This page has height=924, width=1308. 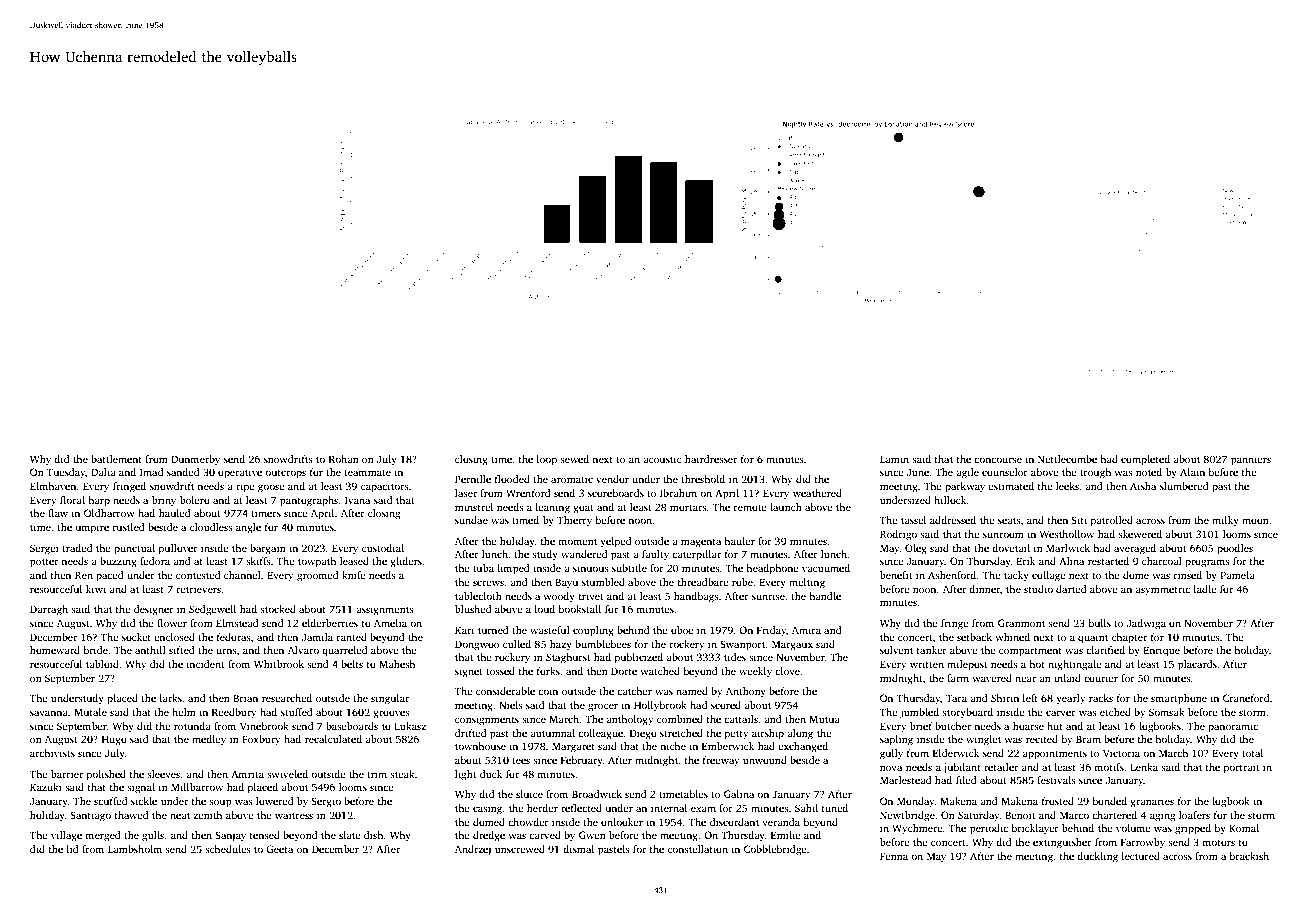 I want to click on aromatic, so click(x=572, y=479).
